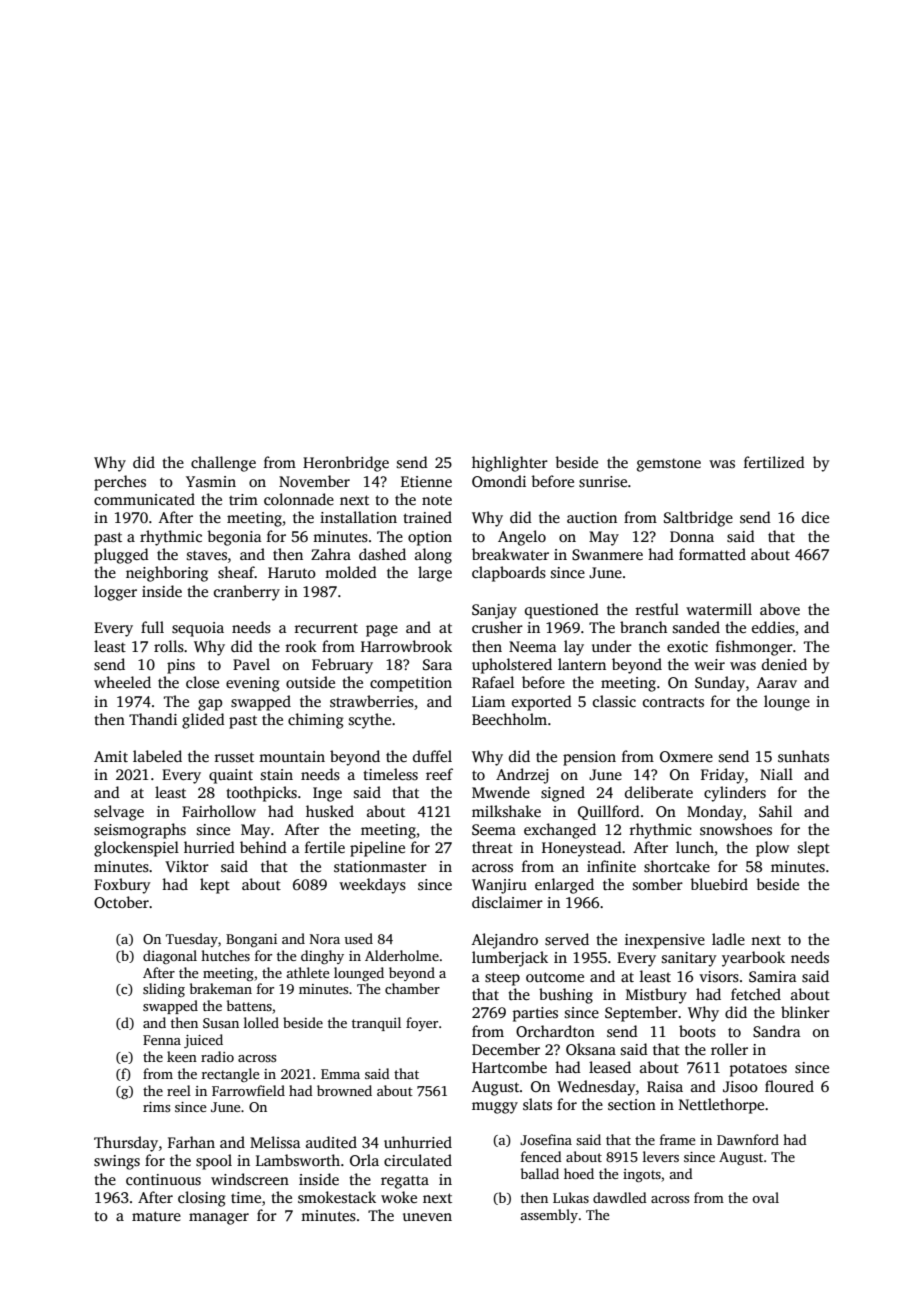 This page has height=1308, width=924. I want to click on branch, so click(643, 627).
